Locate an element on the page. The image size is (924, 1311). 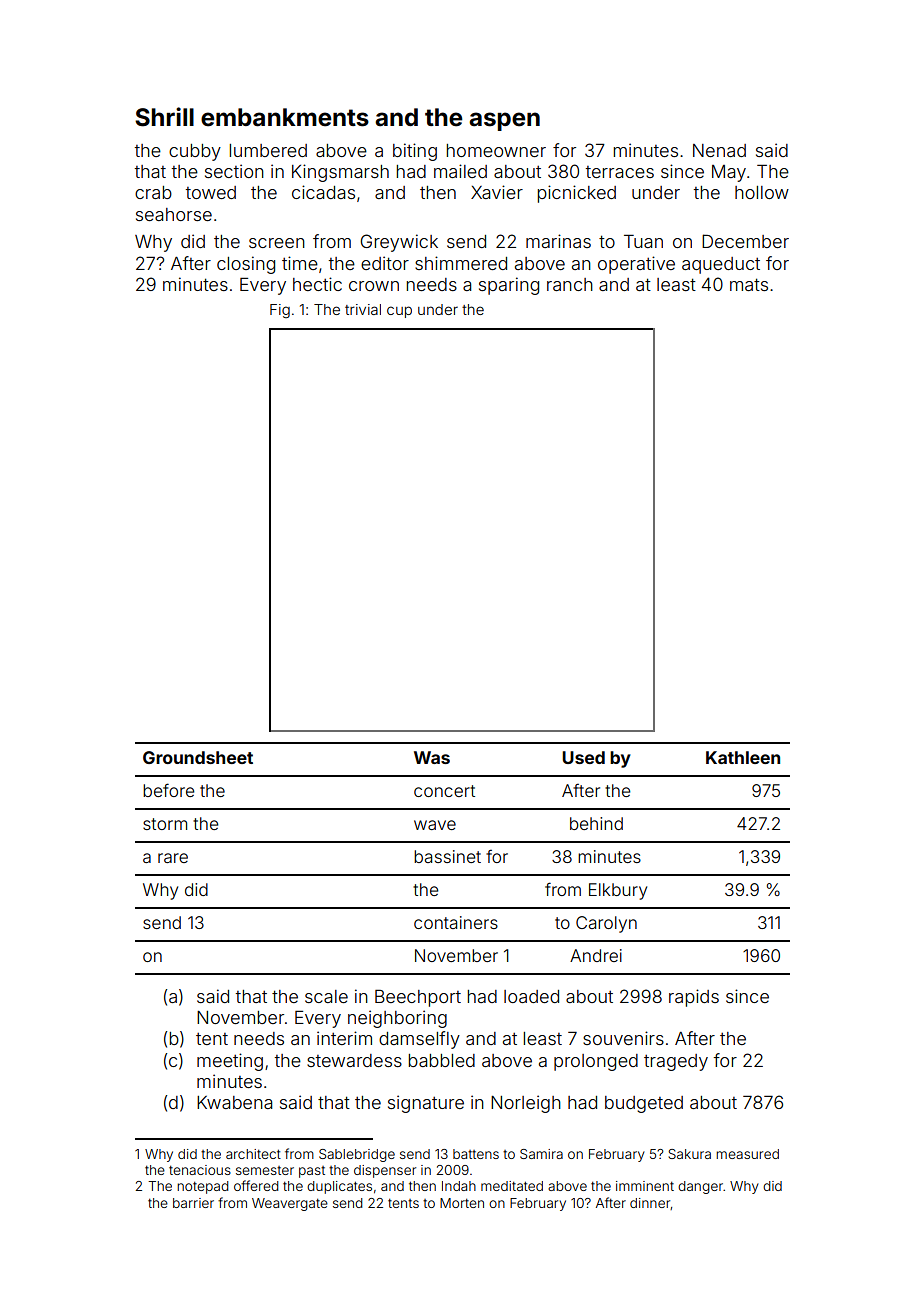
rare is located at coordinates (173, 858).
